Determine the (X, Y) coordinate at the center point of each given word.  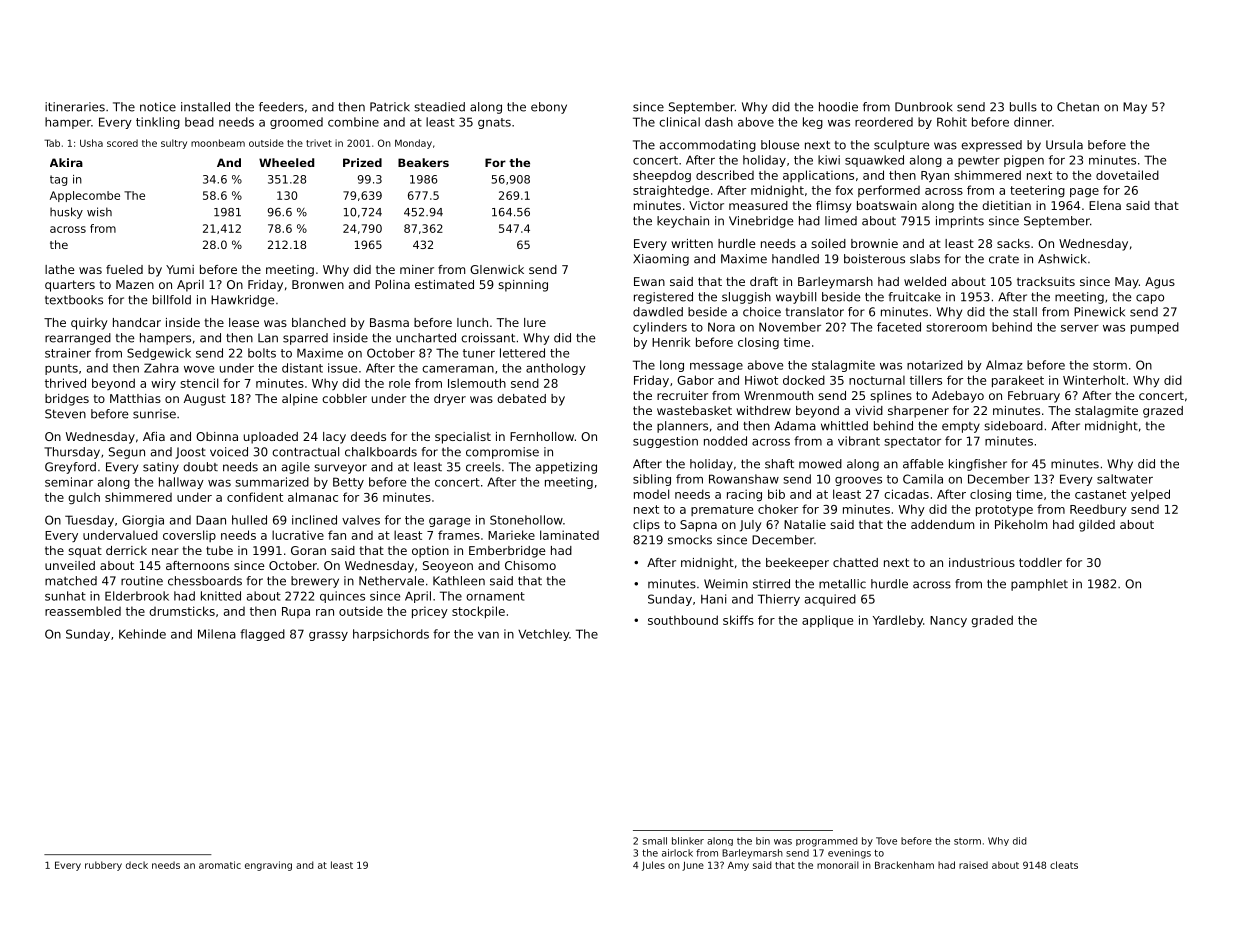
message (716, 367)
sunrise (154, 414)
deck (137, 865)
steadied (439, 107)
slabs (925, 259)
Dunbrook (923, 107)
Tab (52, 143)
